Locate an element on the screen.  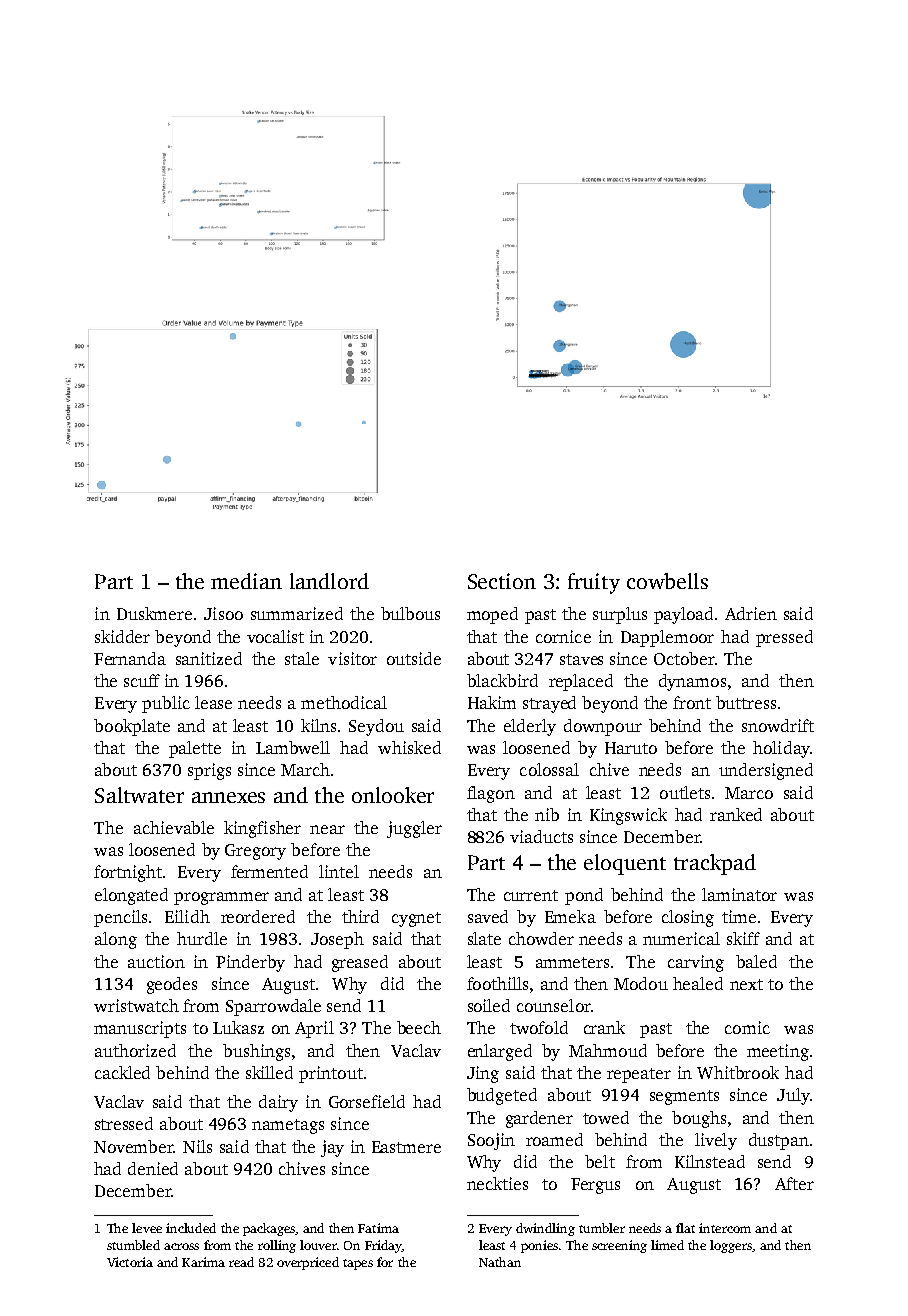
scuff is located at coordinates (142, 680).
